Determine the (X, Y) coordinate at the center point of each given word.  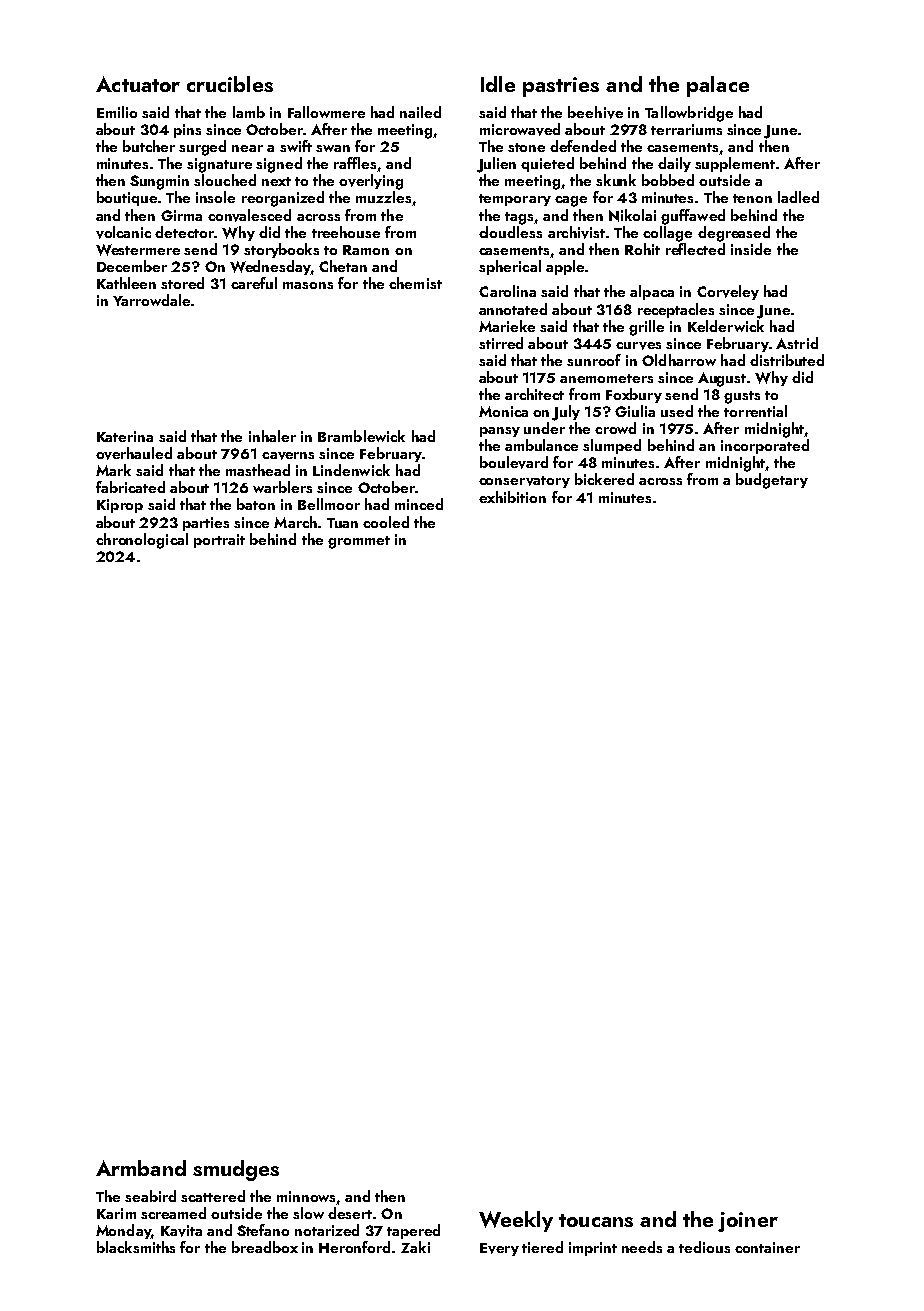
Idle (498, 84)
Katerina (125, 436)
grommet (359, 542)
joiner (748, 1222)
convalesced (249, 215)
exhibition (512, 497)
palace (718, 86)
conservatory (524, 482)
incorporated (765, 446)
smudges (236, 1170)
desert (350, 1213)
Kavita (181, 1231)
